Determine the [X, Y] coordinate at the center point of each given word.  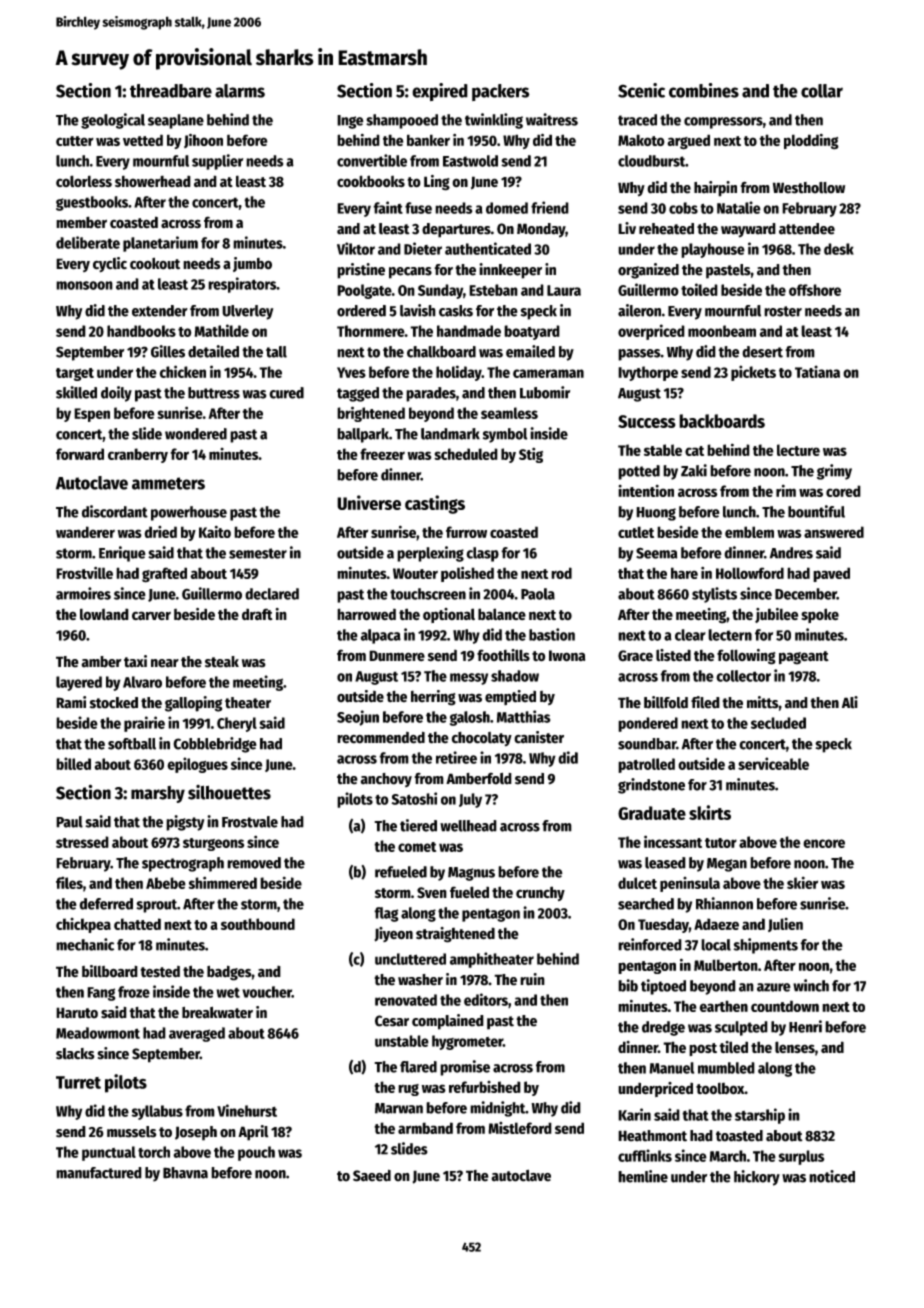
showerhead [153, 181]
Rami [71, 702]
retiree [456, 757]
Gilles [168, 351]
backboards [722, 421]
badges [229, 973]
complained [448, 1022]
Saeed [372, 1175]
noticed [832, 1176]
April [253, 1133]
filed [705, 702]
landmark [450, 434]
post [703, 1049]
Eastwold [470, 161]
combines [704, 90]
